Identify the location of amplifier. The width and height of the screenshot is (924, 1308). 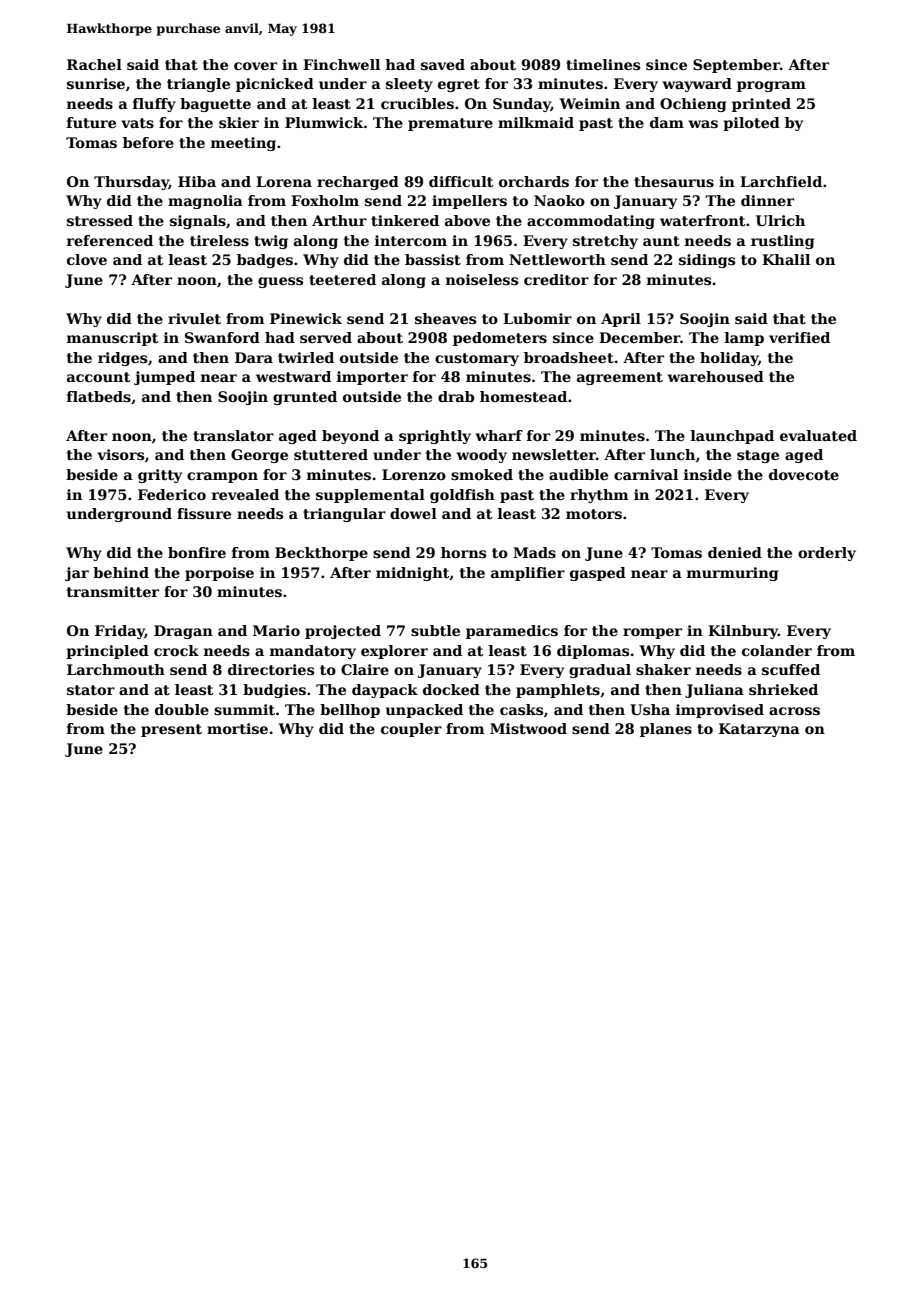
(528, 574).
